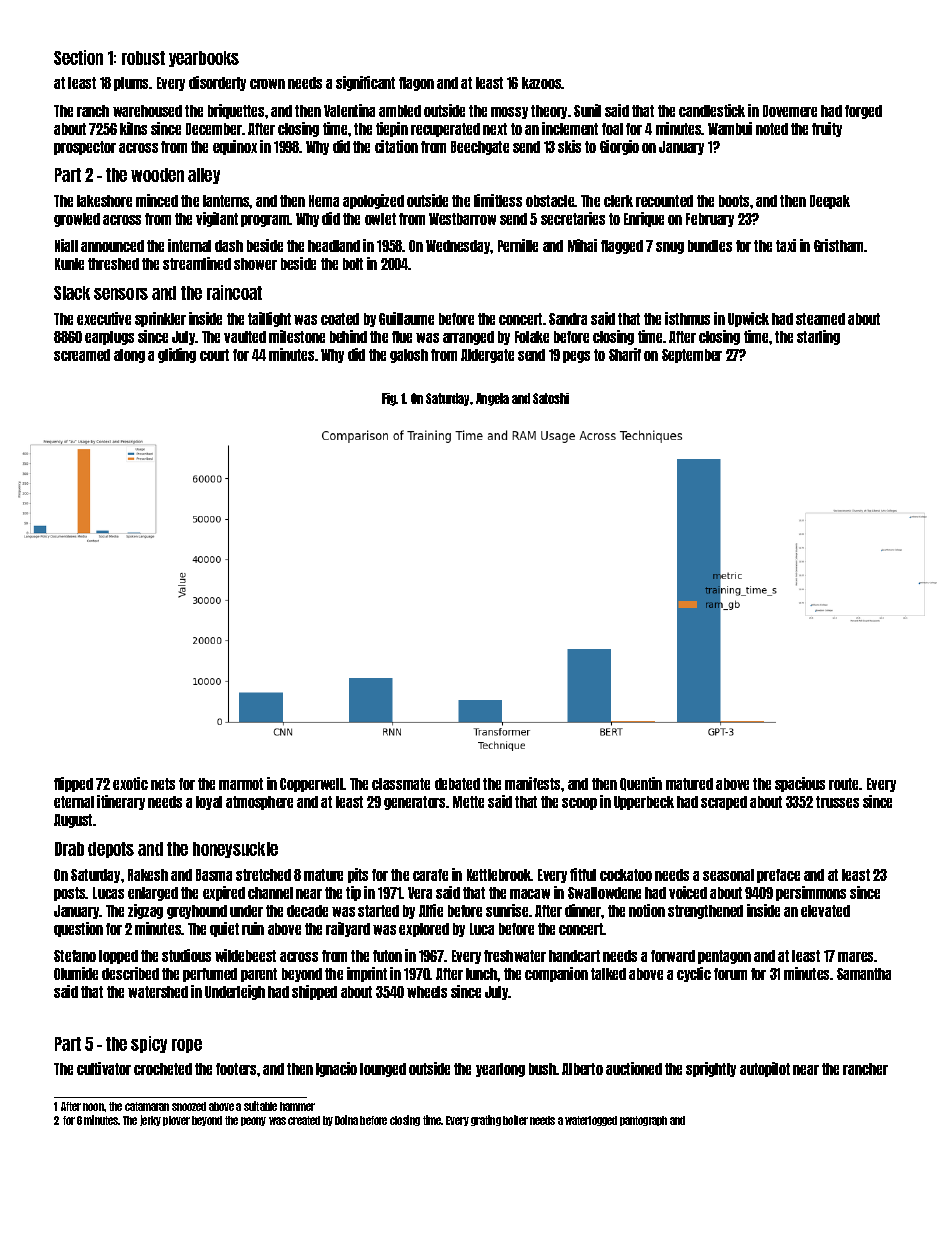  Describe the element at coordinates (724, 803) in the page. I see `scraped` at that location.
